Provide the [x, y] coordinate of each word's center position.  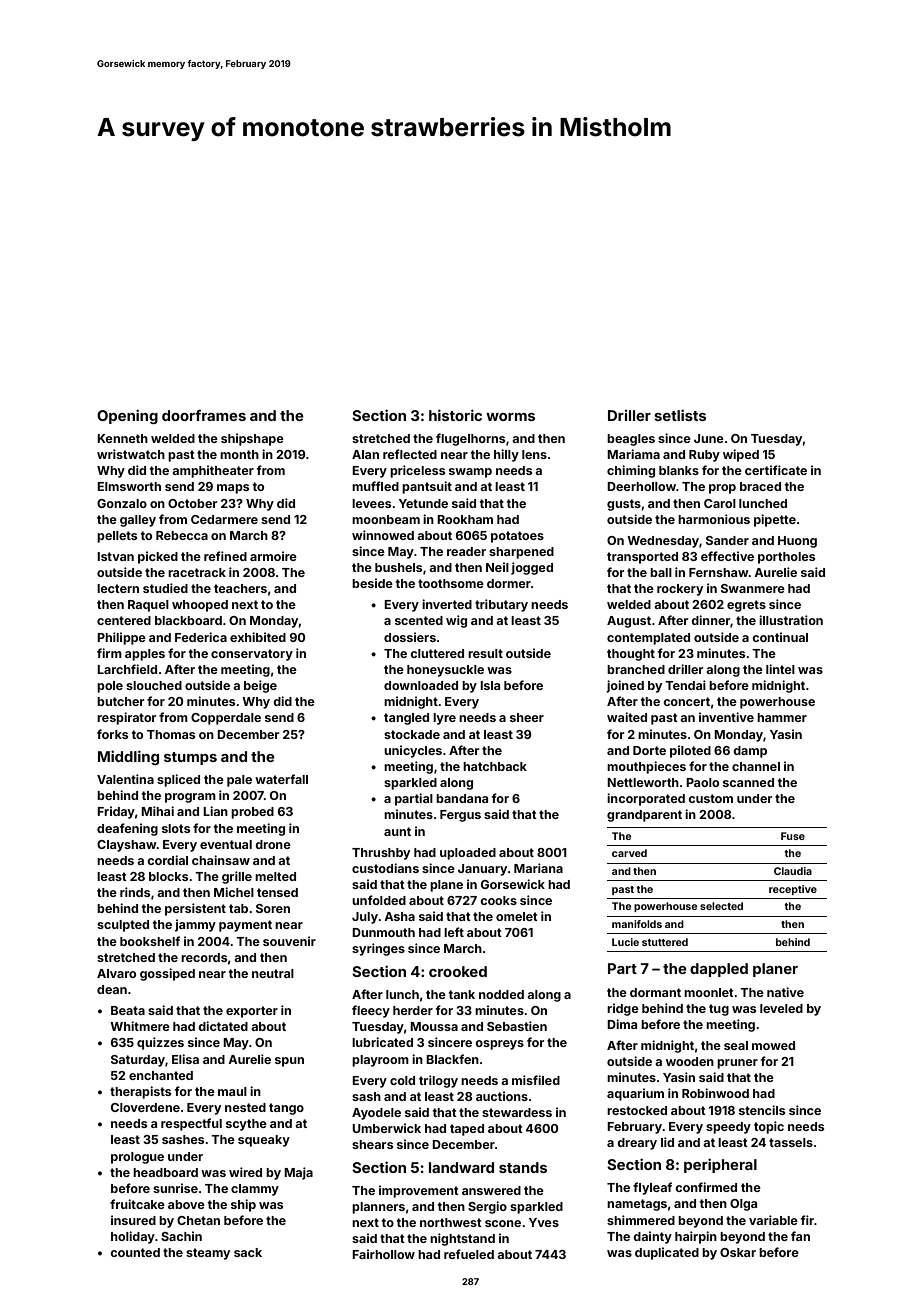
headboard [165, 1172]
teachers [240, 588]
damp [750, 752]
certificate [776, 470]
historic [455, 415]
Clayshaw [127, 846]
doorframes [204, 415]
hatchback [495, 766]
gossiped [167, 974]
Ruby [704, 456]
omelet [517, 916]
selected [721, 906]
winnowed [383, 535]
